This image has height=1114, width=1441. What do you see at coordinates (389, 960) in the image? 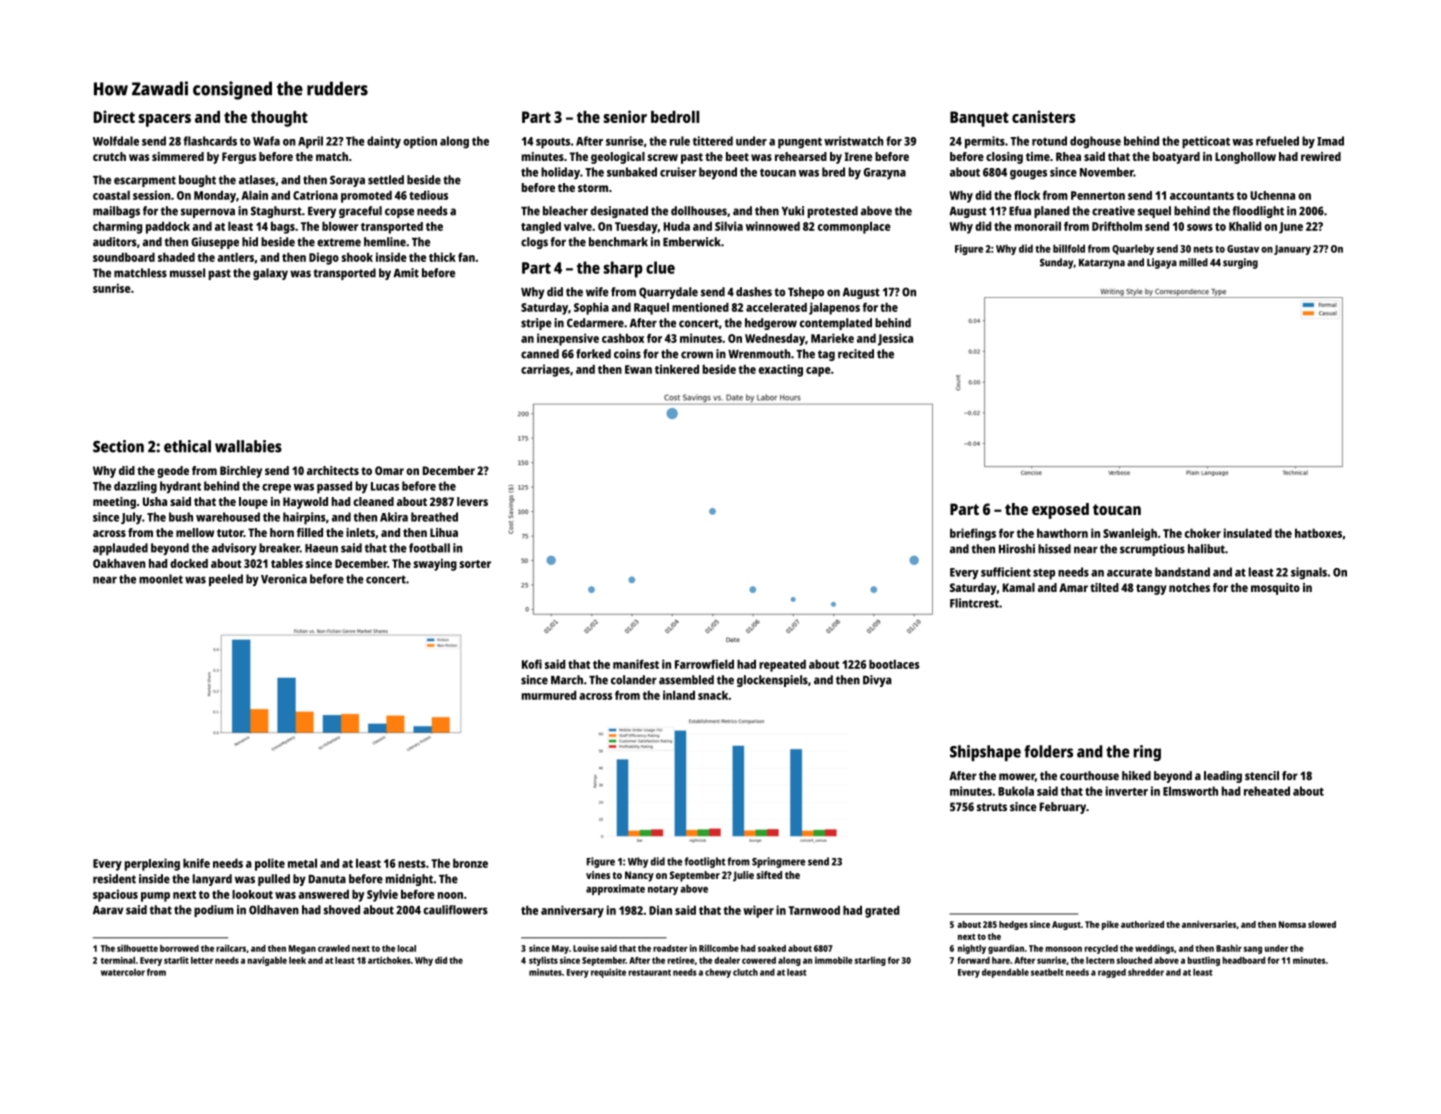
I see `artichokes` at bounding box center [389, 960].
